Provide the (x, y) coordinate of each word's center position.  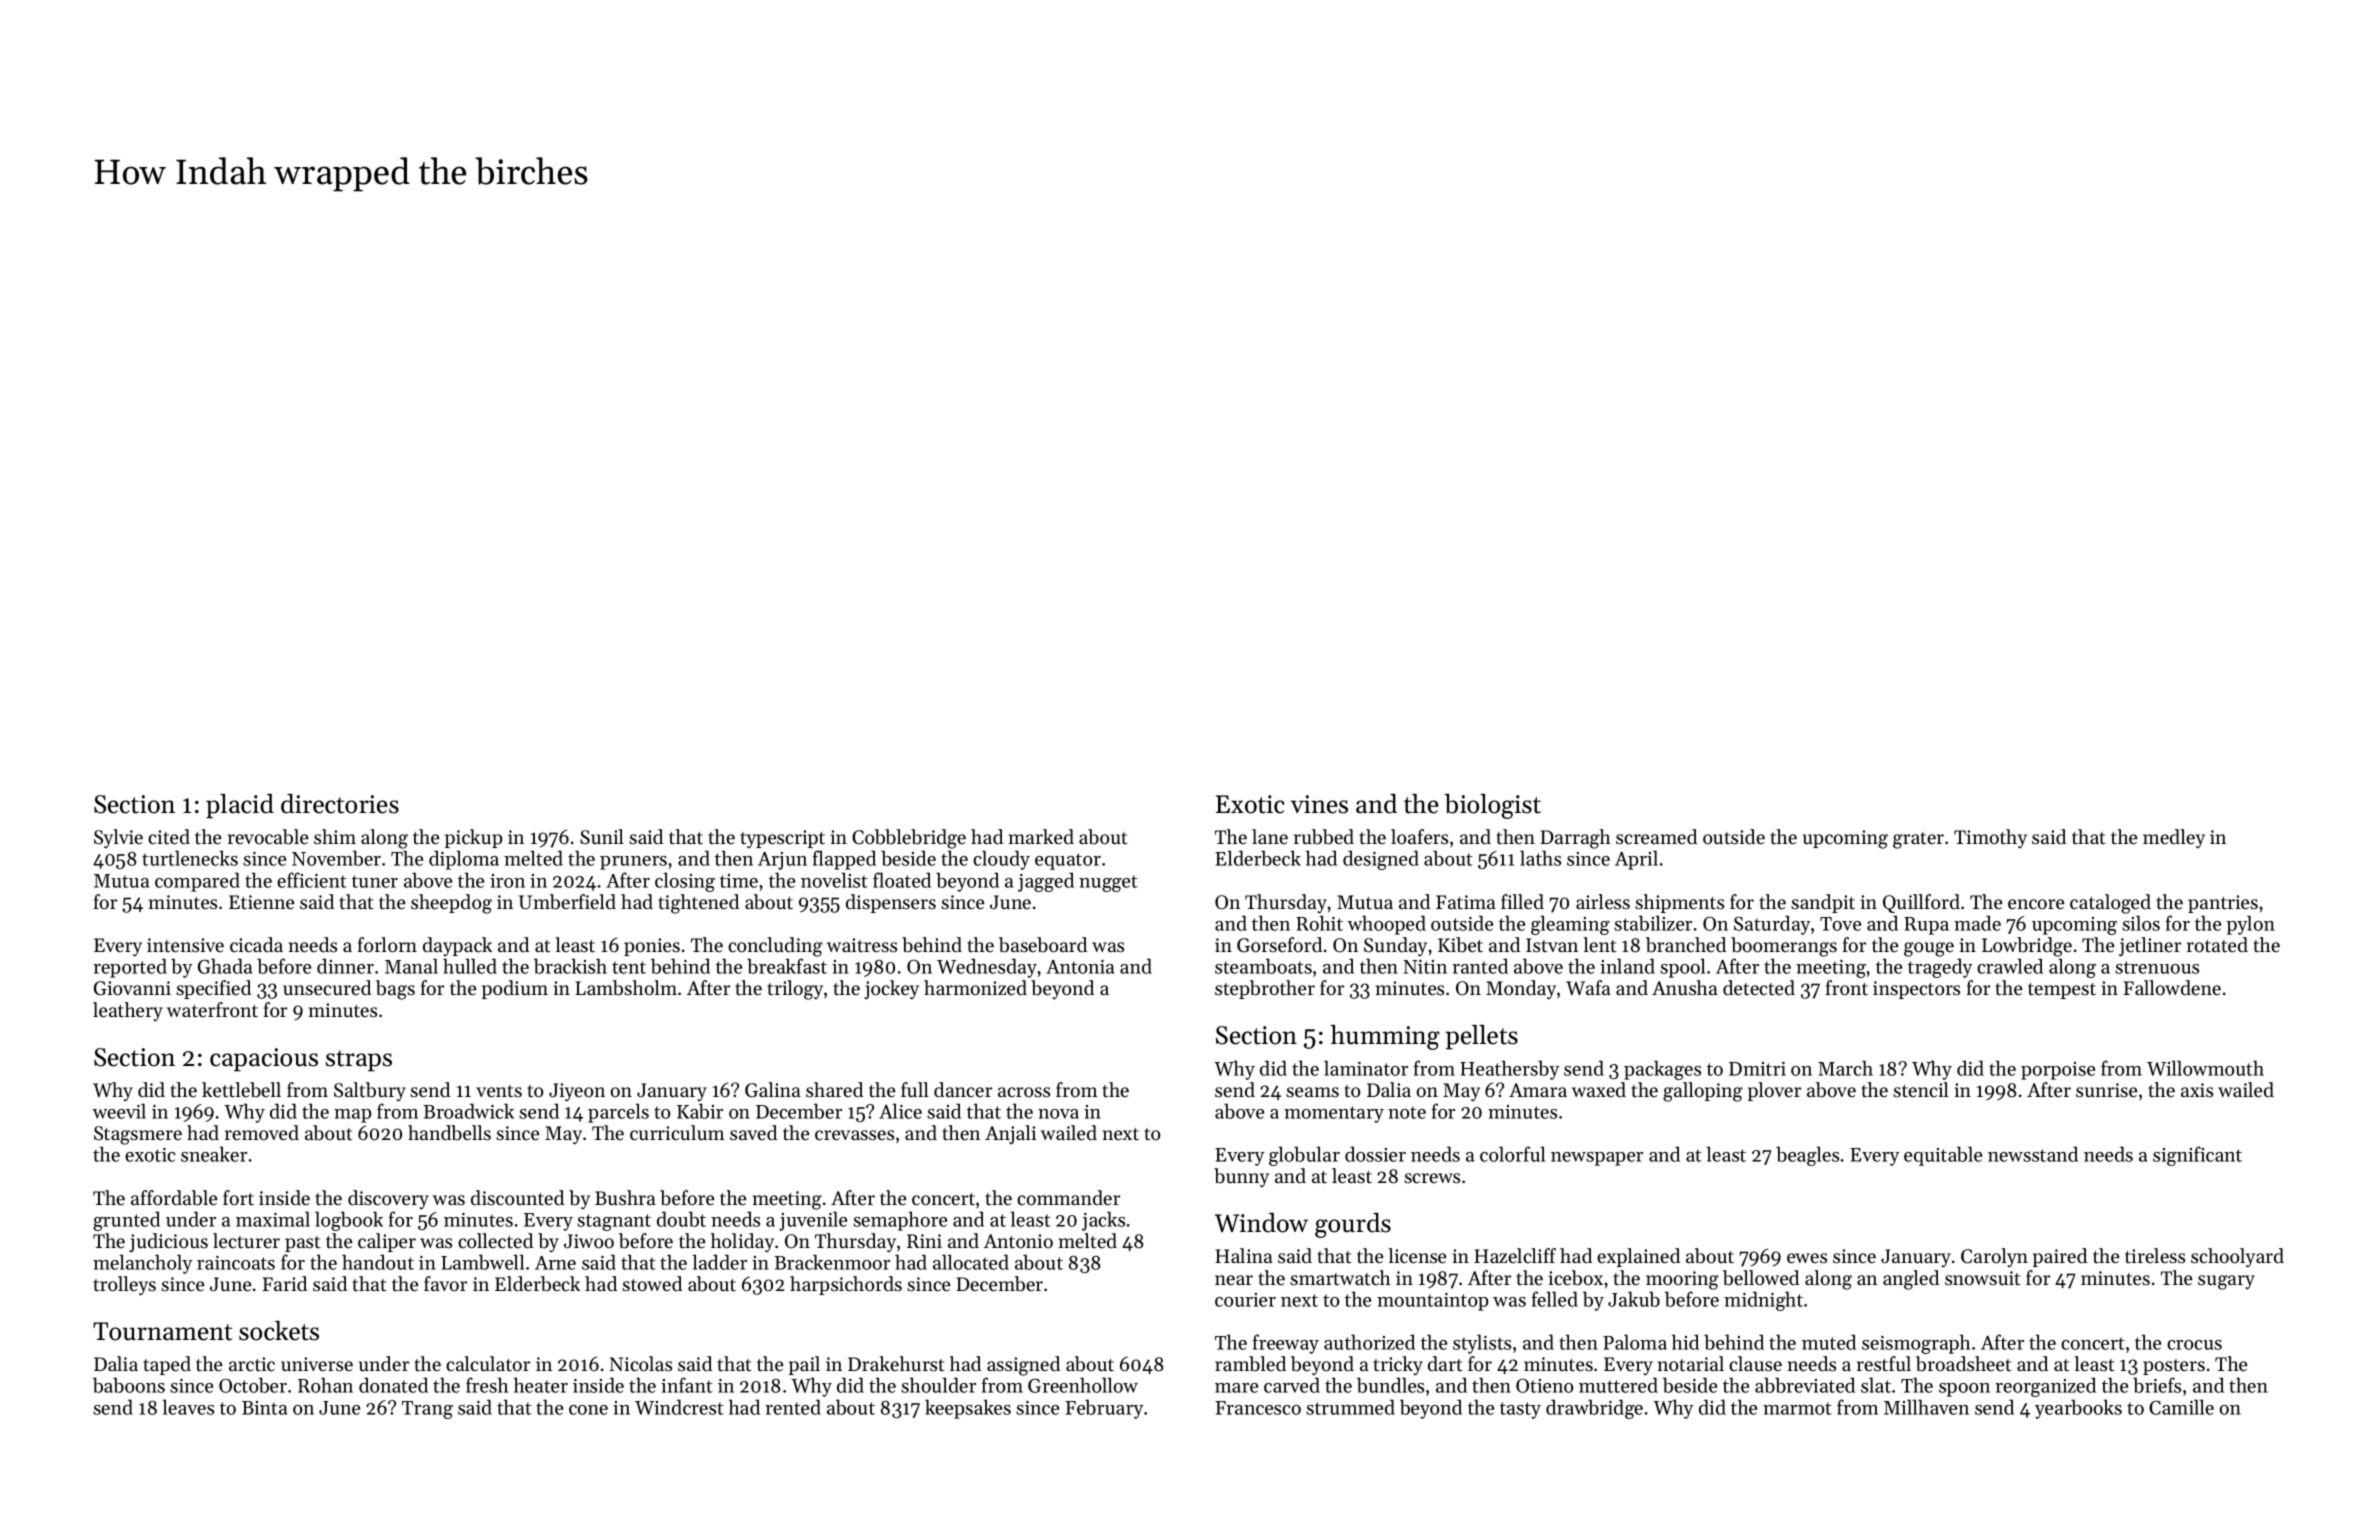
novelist (834, 880)
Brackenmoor (832, 1262)
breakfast (787, 966)
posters (2174, 1367)
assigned (1023, 1366)
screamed (1656, 837)
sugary (2226, 1282)
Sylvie (118, 838)
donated (393, 1385)
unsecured (327, 988)
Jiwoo (589, 1241)
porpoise (2058, 1071)
